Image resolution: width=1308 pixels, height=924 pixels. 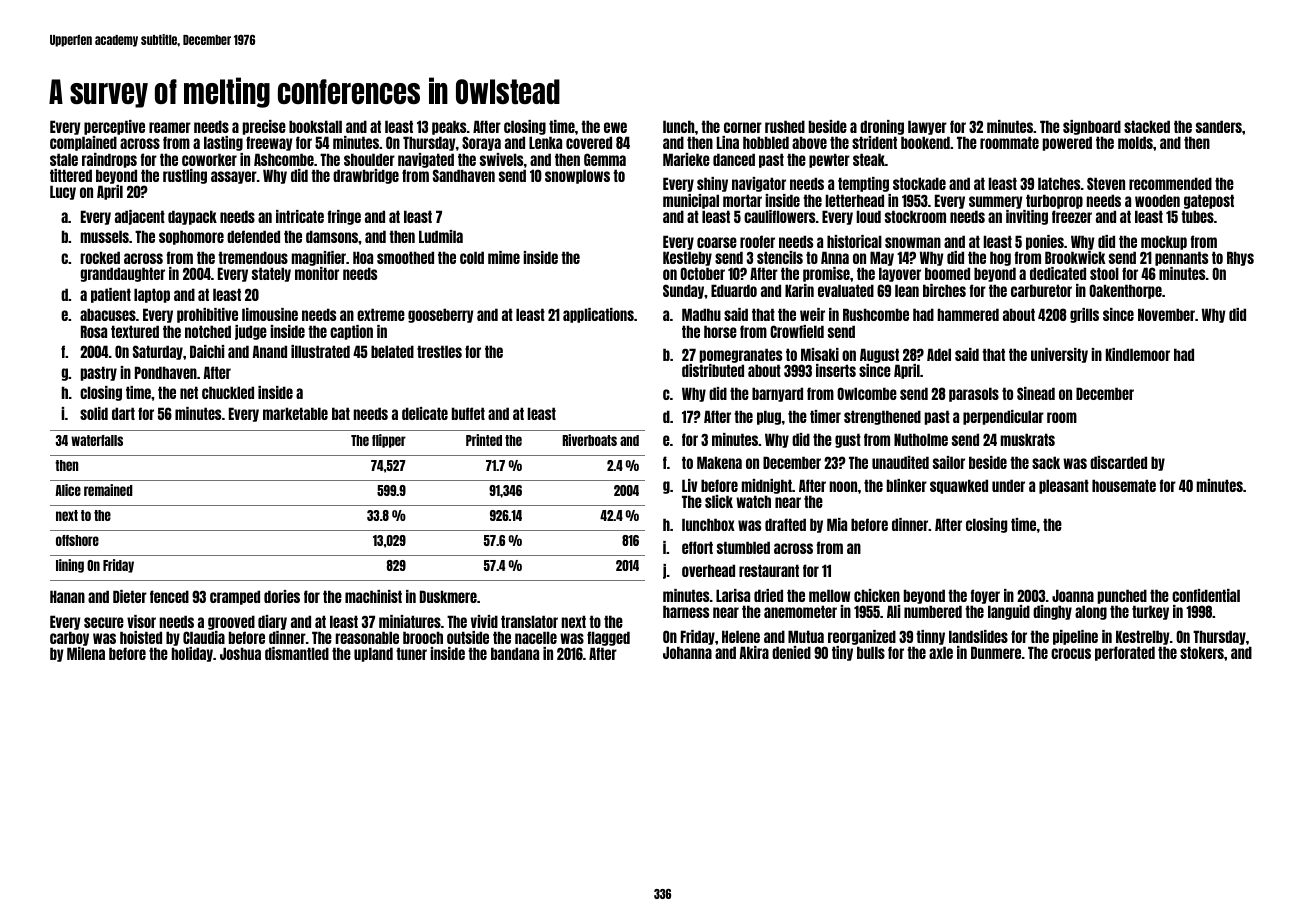 I want to click on November, so click(x=1166, y=314).
